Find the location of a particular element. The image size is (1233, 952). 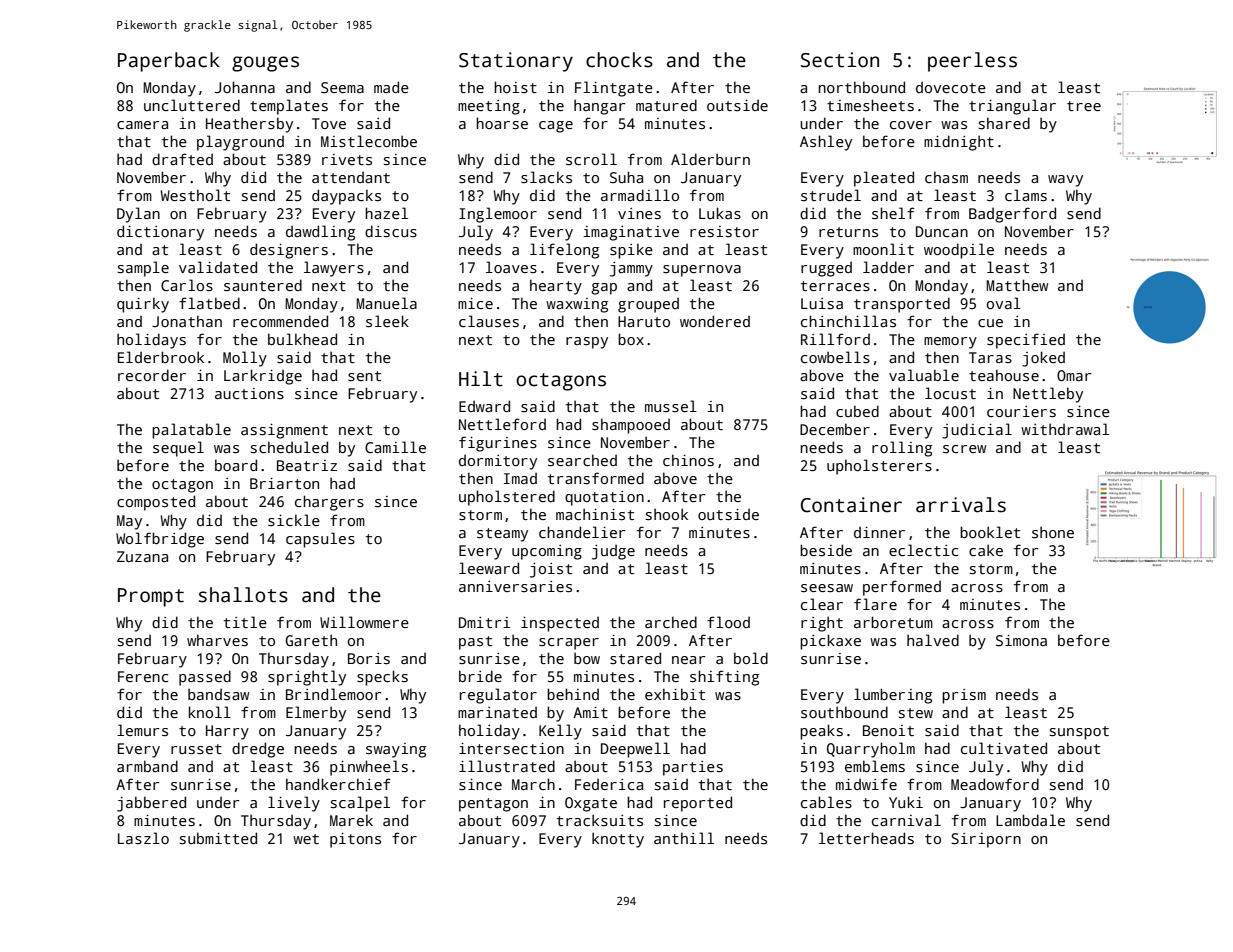

gouges is located at coordinates (265, 64).
